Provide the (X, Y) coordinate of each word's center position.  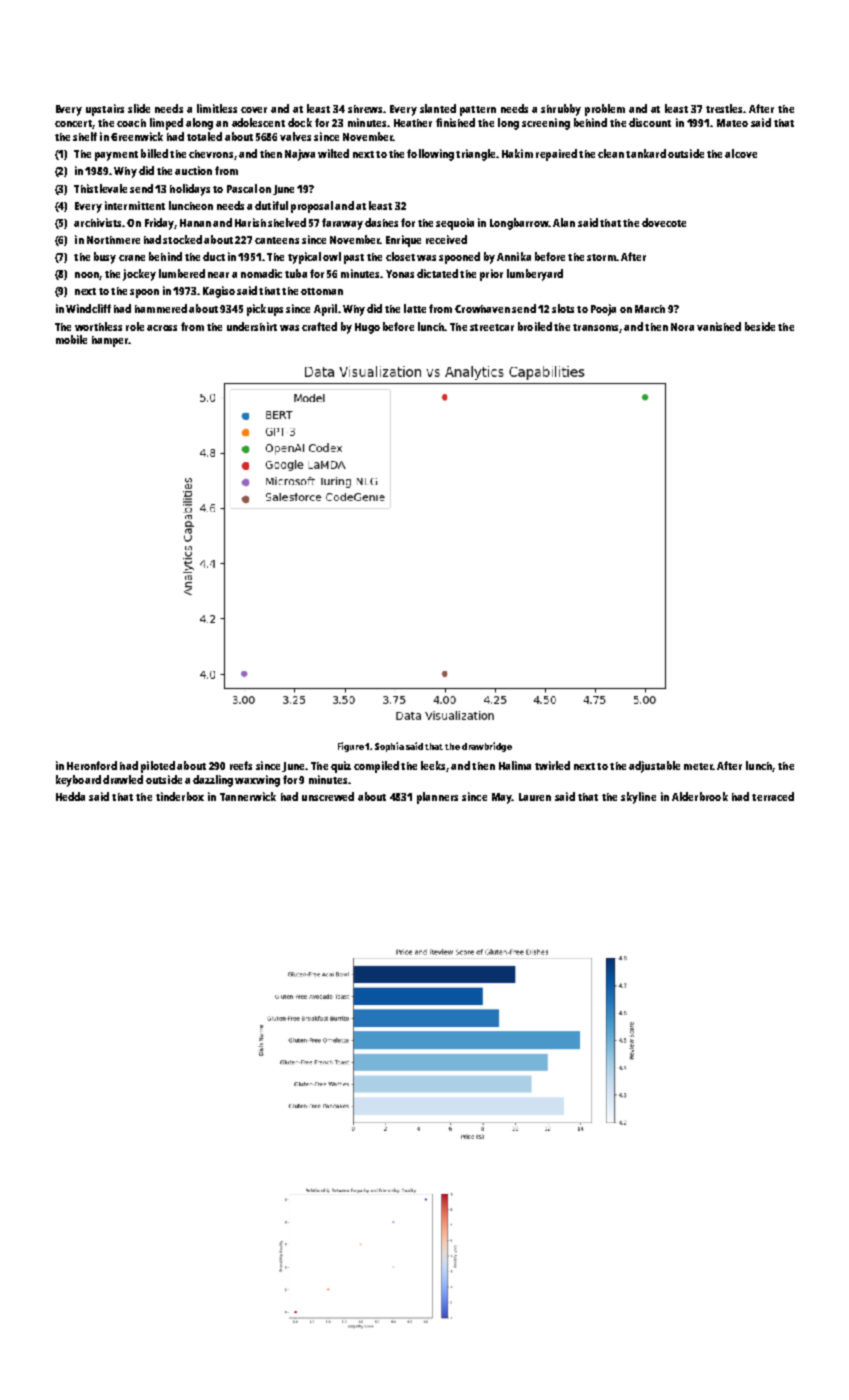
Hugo (367, 328)
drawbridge (487, 747)
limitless (217, 108)
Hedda (70, 796)
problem (605, 110)
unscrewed (328, 796)
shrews (365, 109)
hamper (110, 341)
